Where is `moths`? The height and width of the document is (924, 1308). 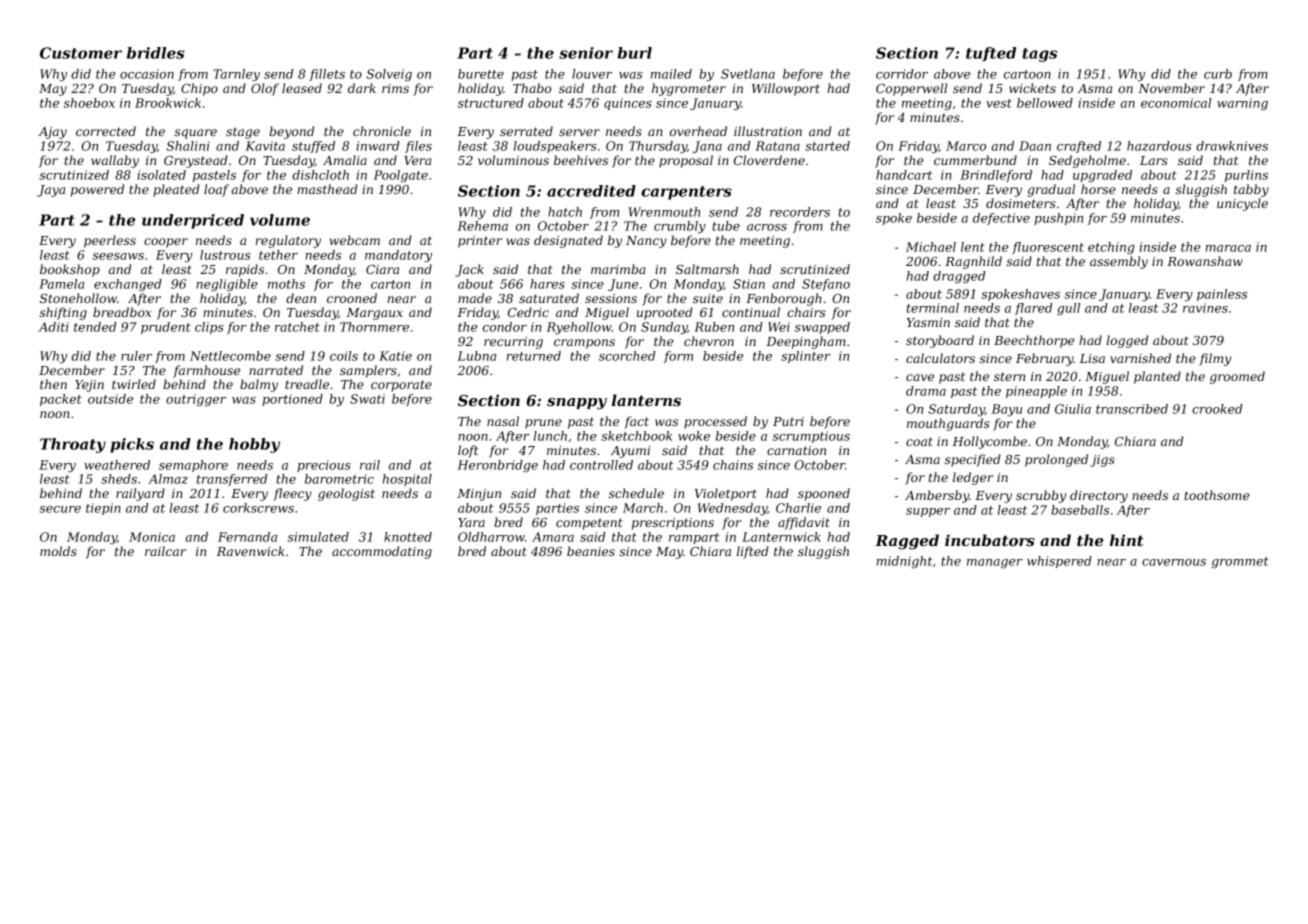
moths is located at coordinates (286, 284).
